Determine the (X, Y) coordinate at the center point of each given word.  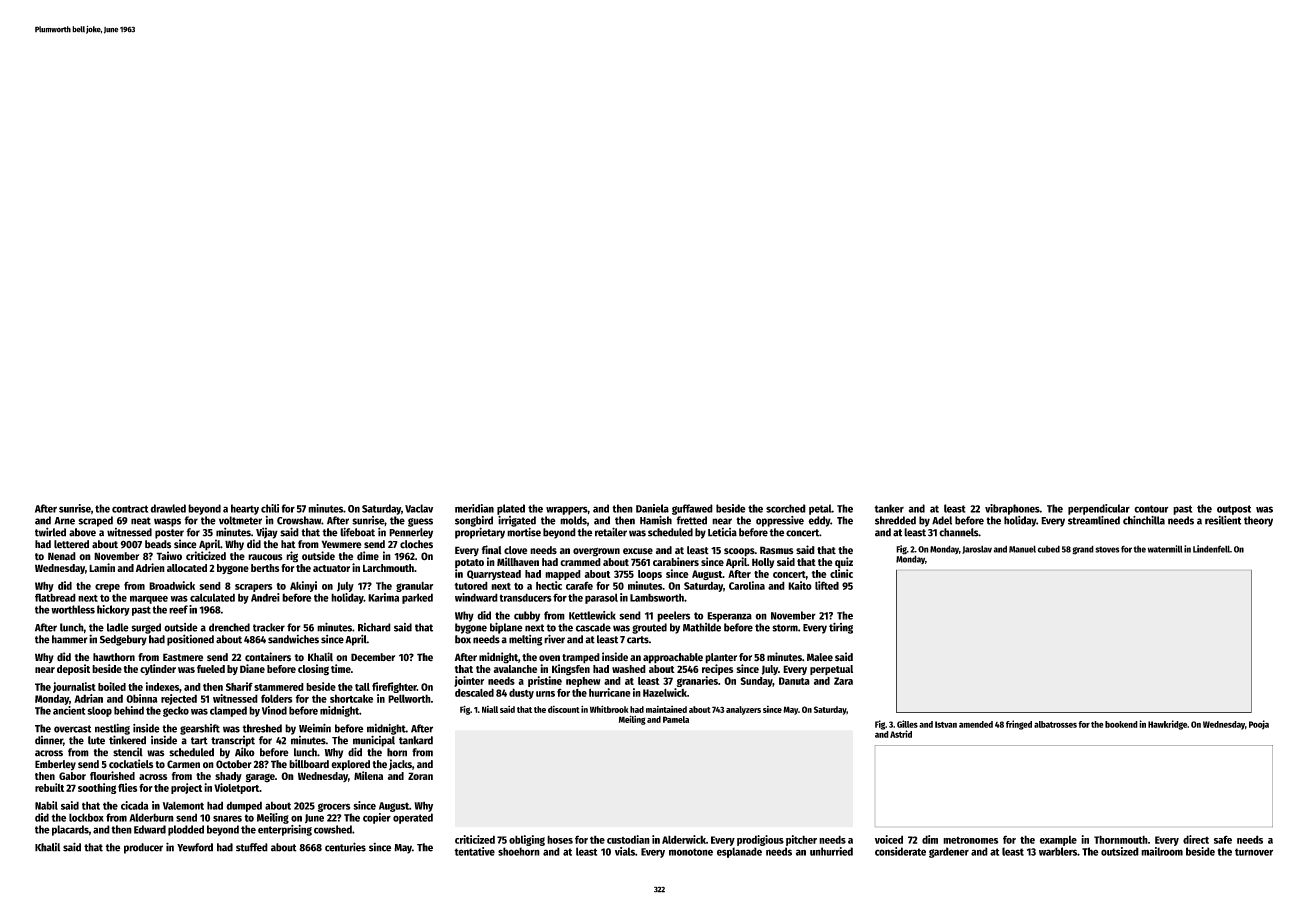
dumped (244, 806)
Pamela (676, 719)
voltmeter (240, 520)
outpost (1234, 510)
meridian (474, 508)
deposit (73, 669)
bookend (1121, 724)
